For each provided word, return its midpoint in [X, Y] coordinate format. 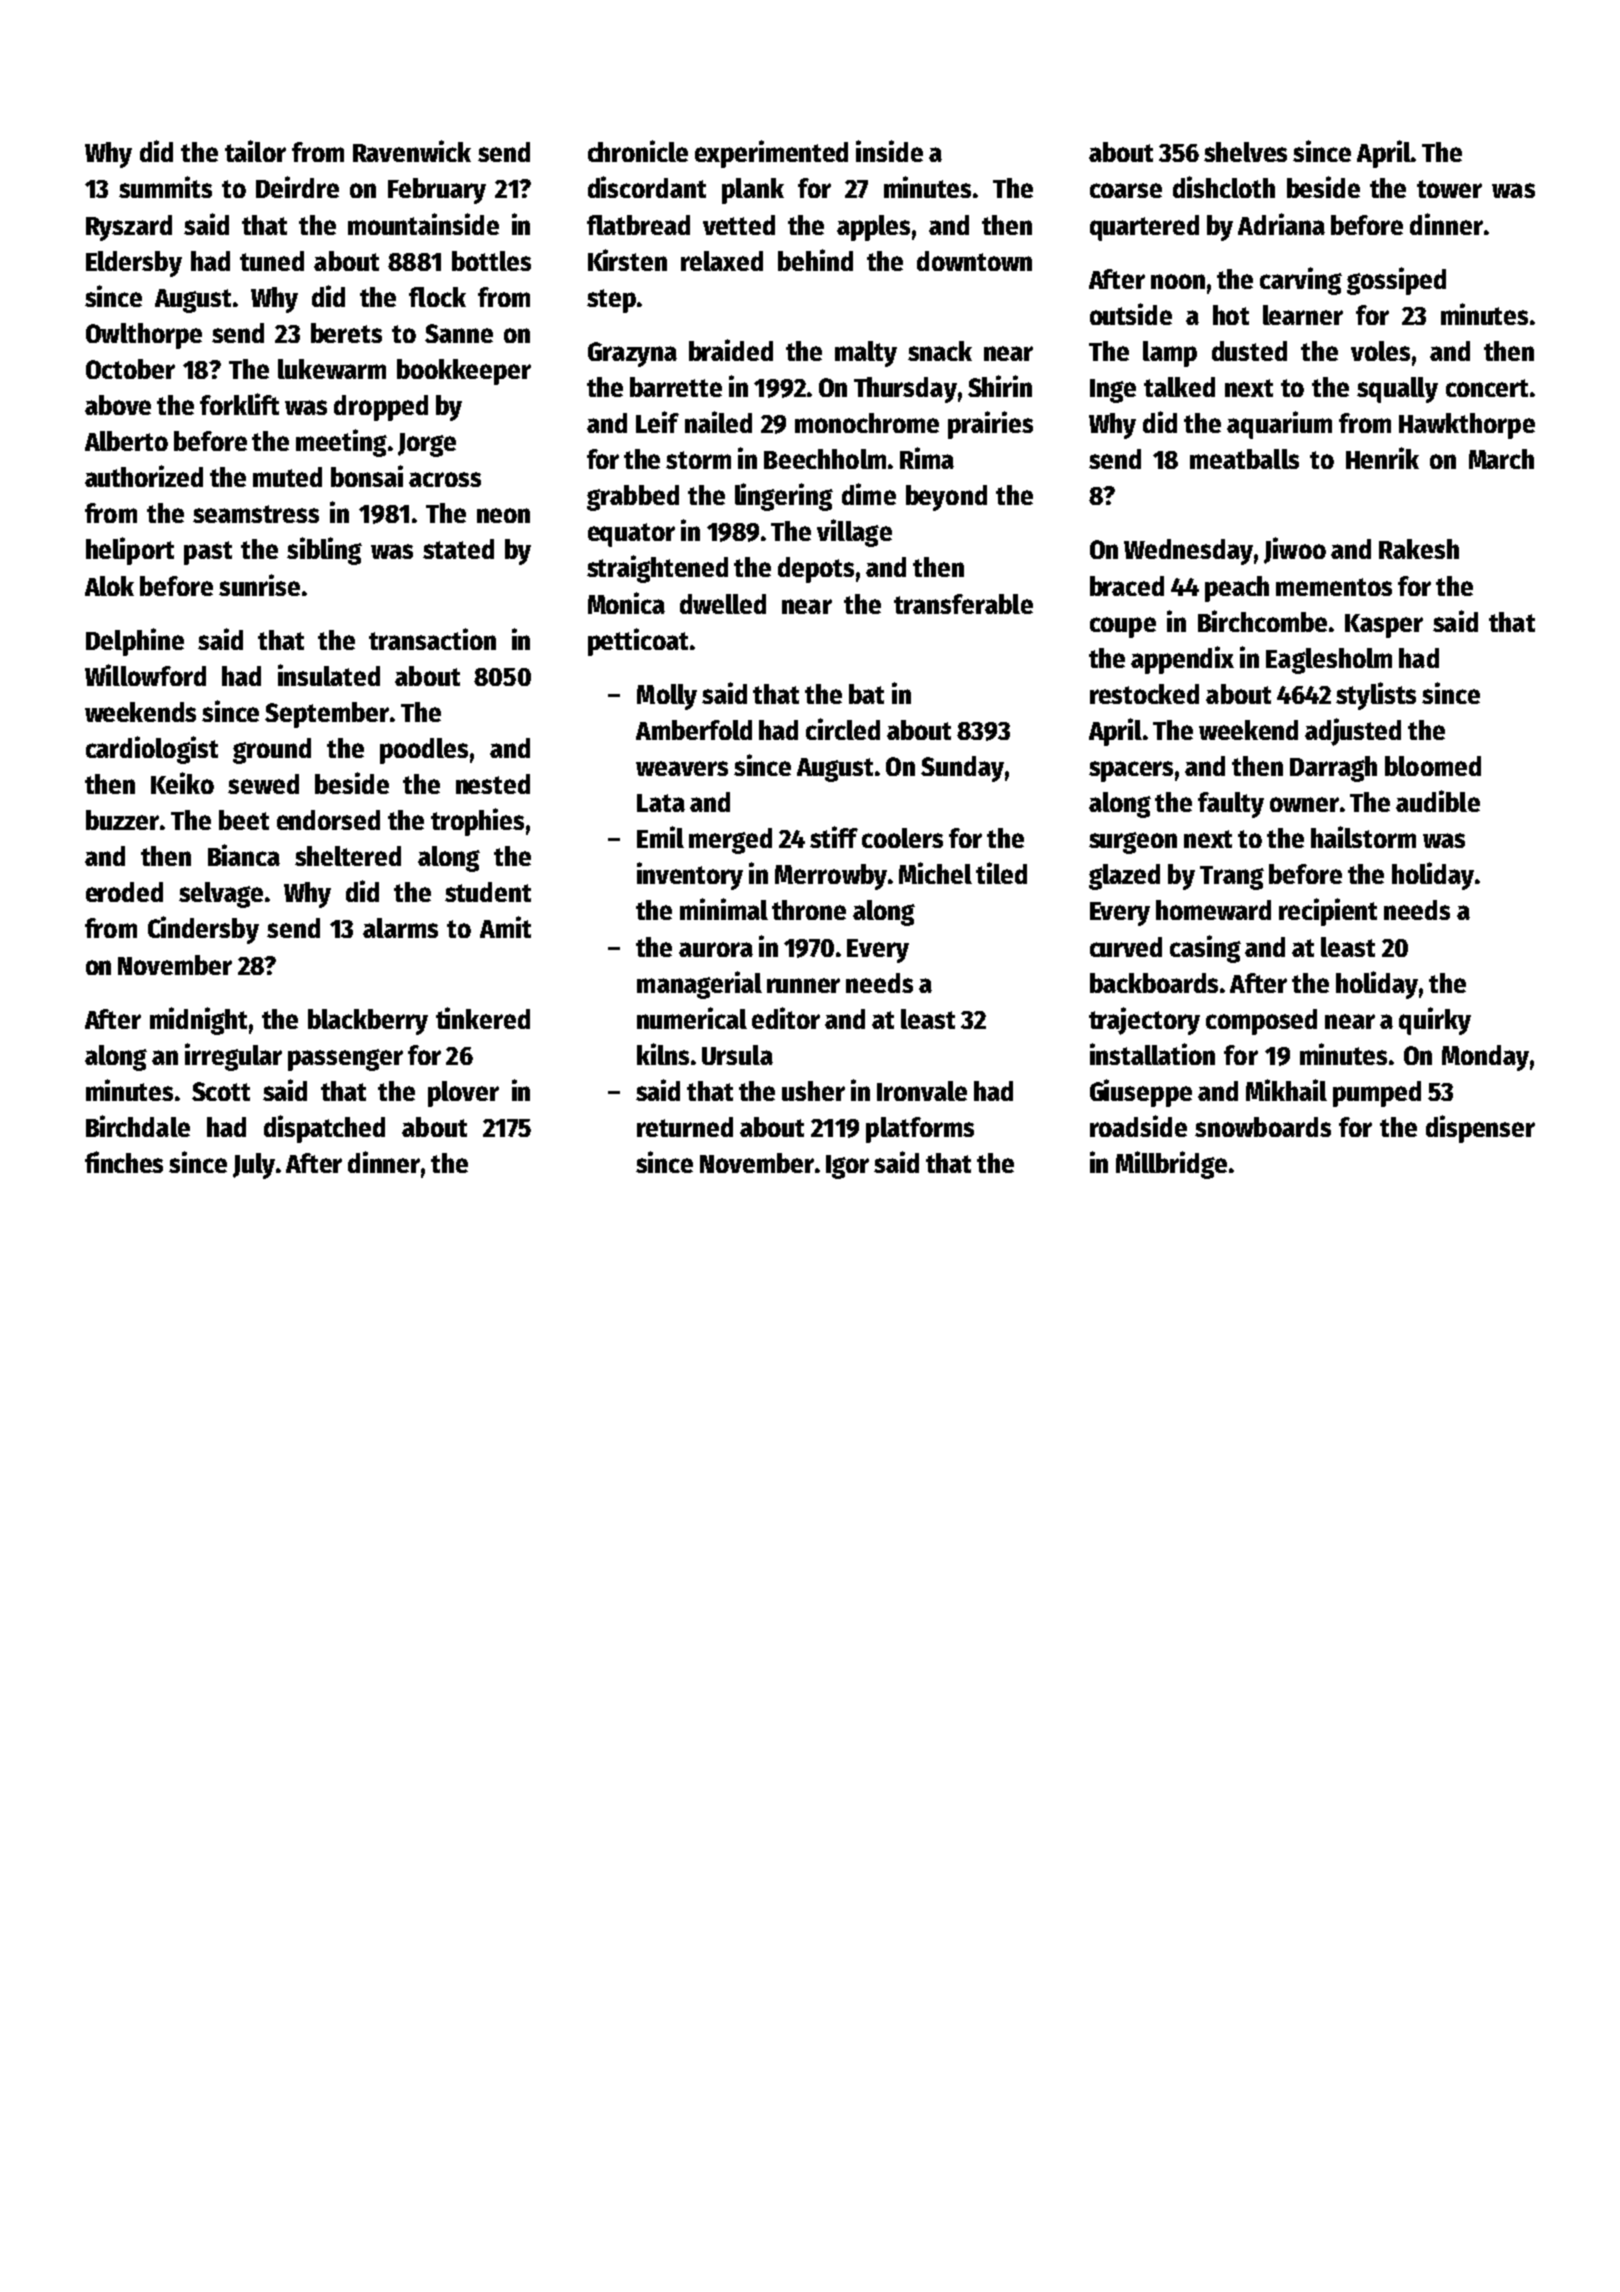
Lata [661, 803]
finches [124, 1162]
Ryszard [129, 228]
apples [873, 228]
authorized [144, 476]
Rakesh [1419, 549]
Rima [927, 458]
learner [1303, 315]
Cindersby [203, 930]
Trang [1232, 878]
